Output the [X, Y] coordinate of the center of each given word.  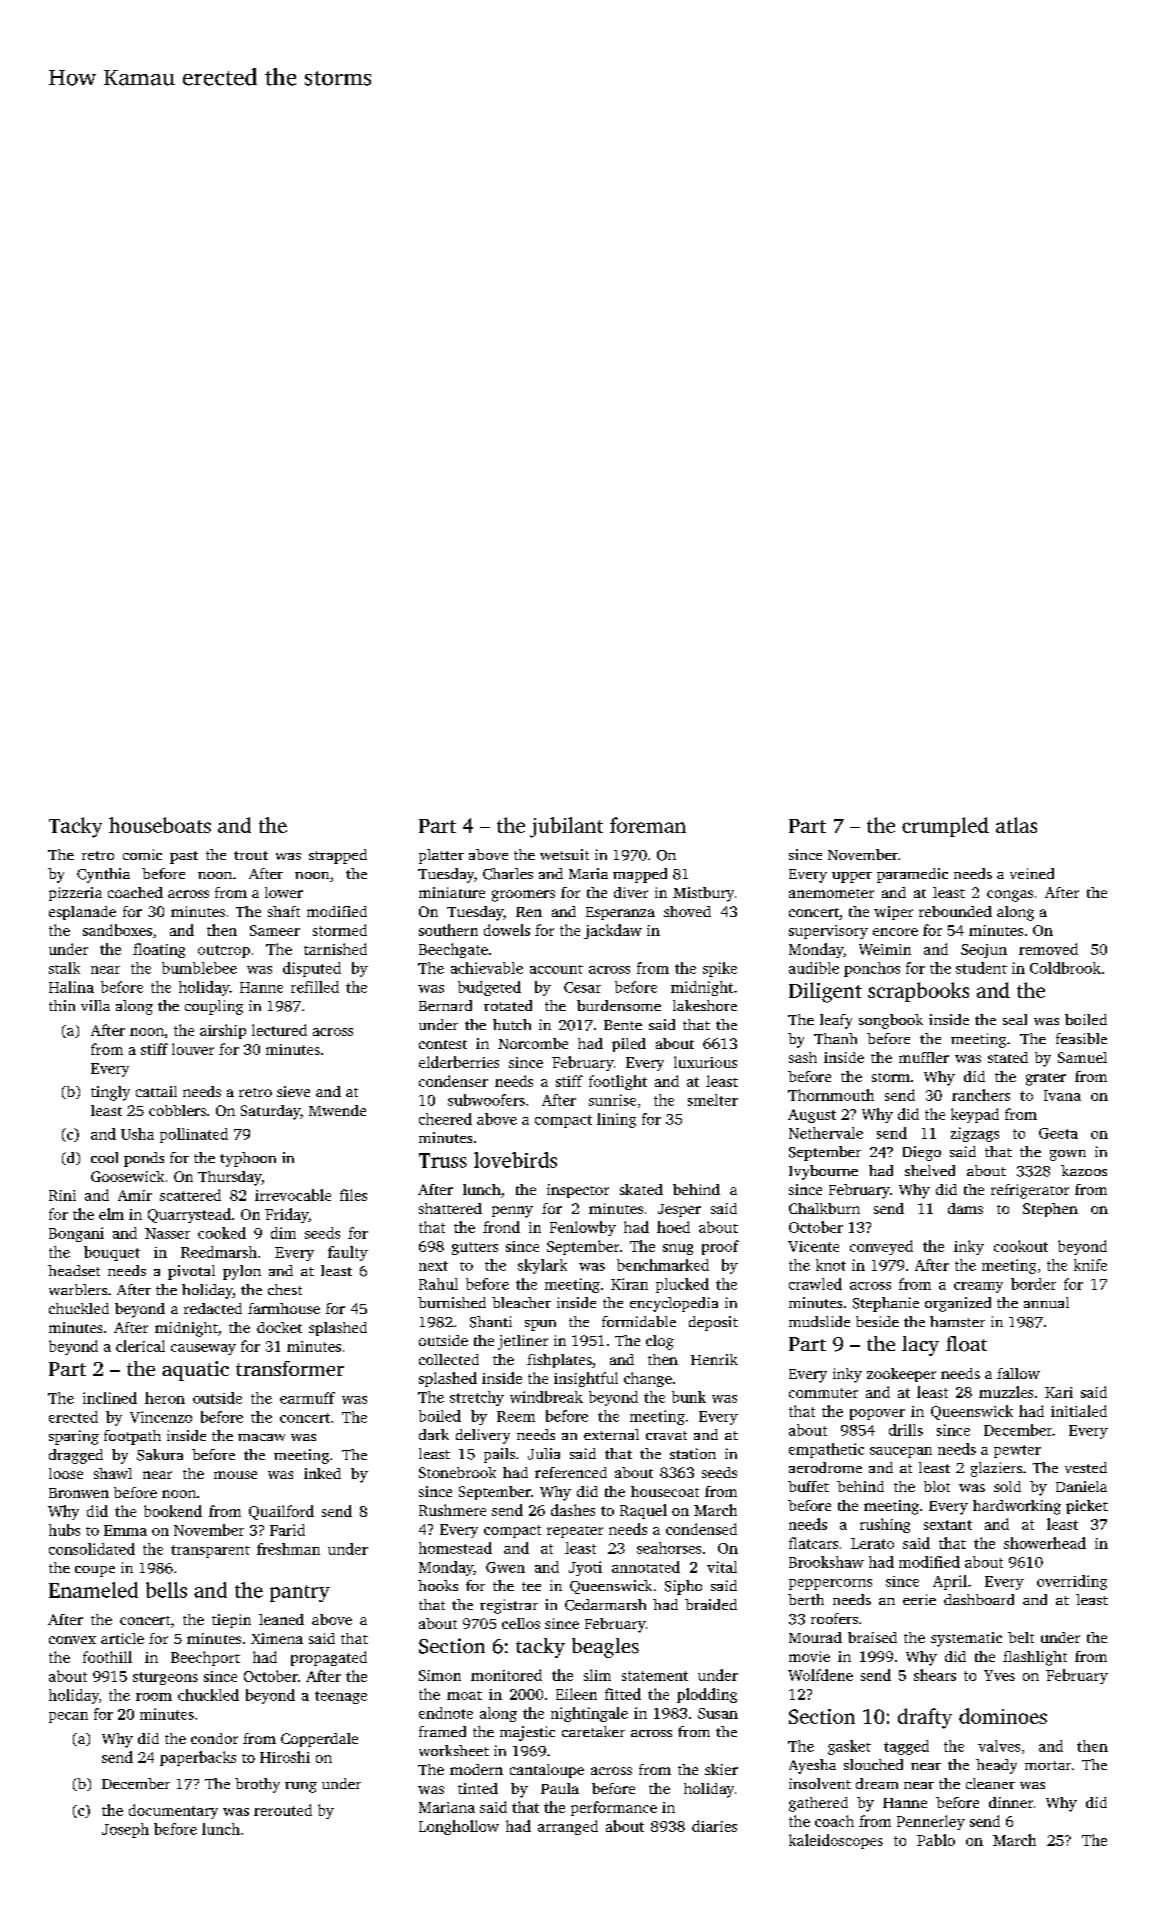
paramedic [912, 875]
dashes [573, 1510]
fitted [623, 1694]
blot [937, 1486]
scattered [190, 1195]
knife [1090, 1265]
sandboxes [117, 930]
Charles [508, 874]
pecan [68, 1717]
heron [165, 1398]
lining [616, 1120]
